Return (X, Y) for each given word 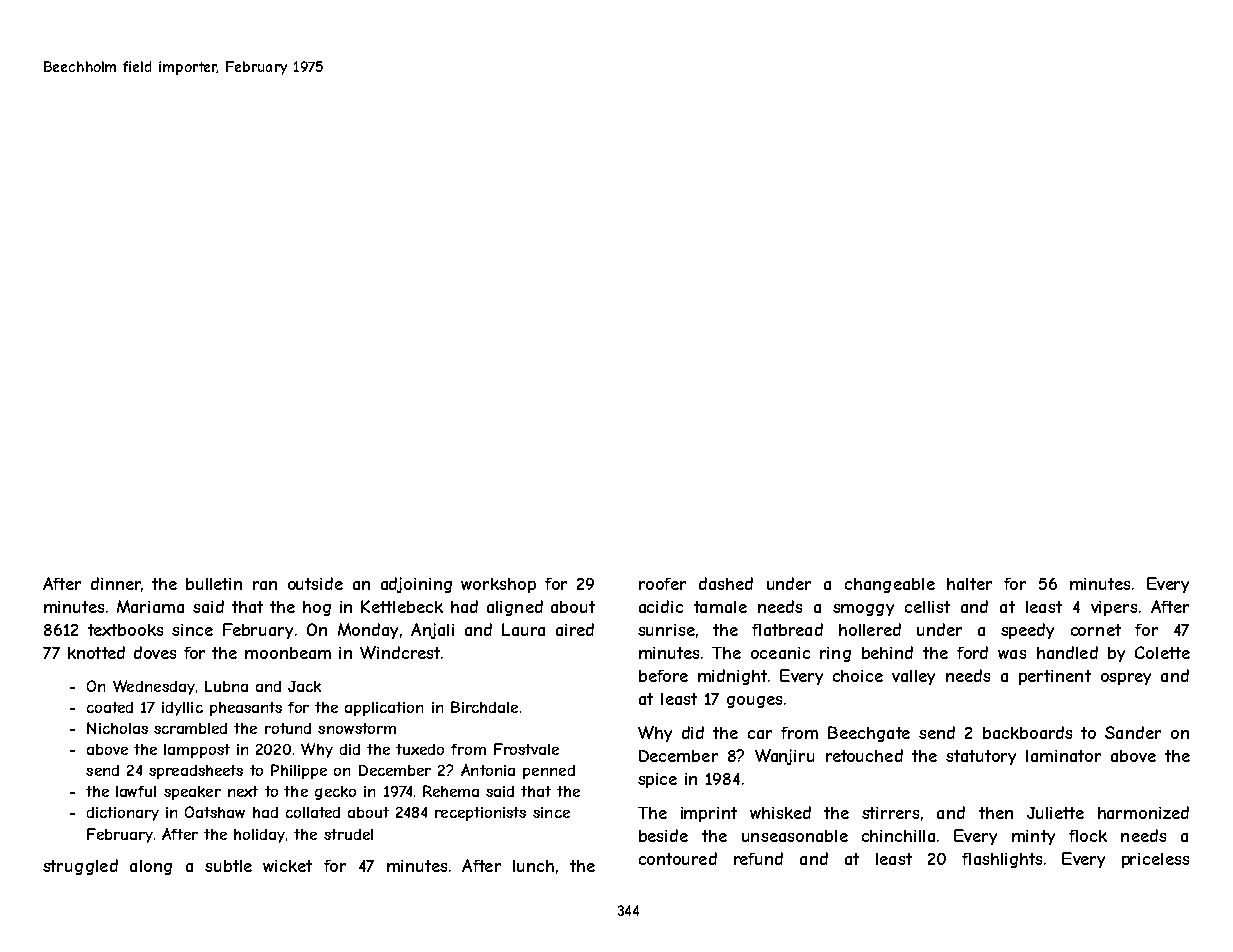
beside (663, 835)
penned (549, 772)
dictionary (123, 814)
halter (969, 584)
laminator (1063, 756)
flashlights (1002, 860)
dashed (726, 583)
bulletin (214, 584)
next (243, 791)
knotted (96, 652)
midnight (732, 677)
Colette (1162, 652)
